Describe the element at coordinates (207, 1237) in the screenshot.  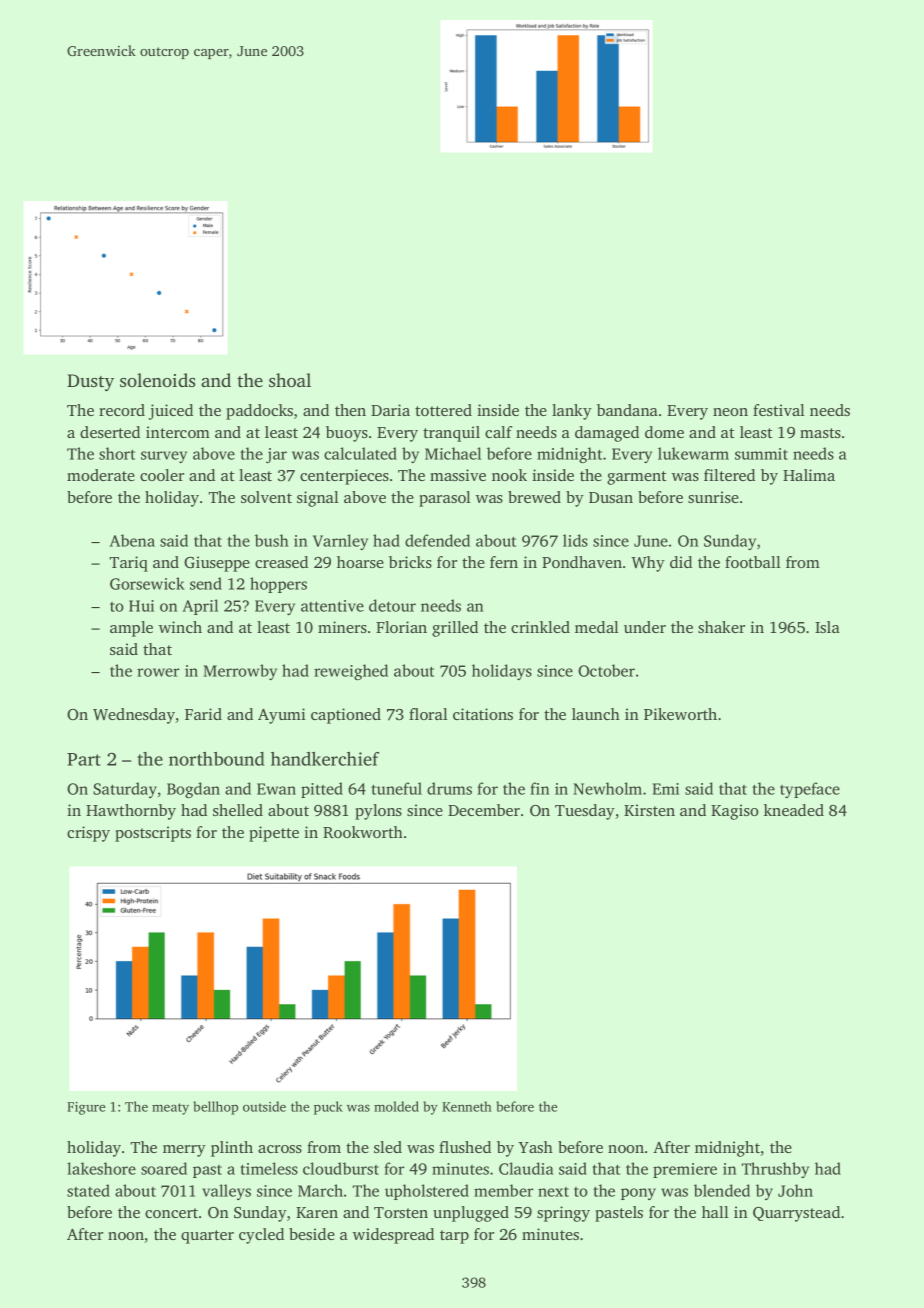
I see `quarter` at that location.
